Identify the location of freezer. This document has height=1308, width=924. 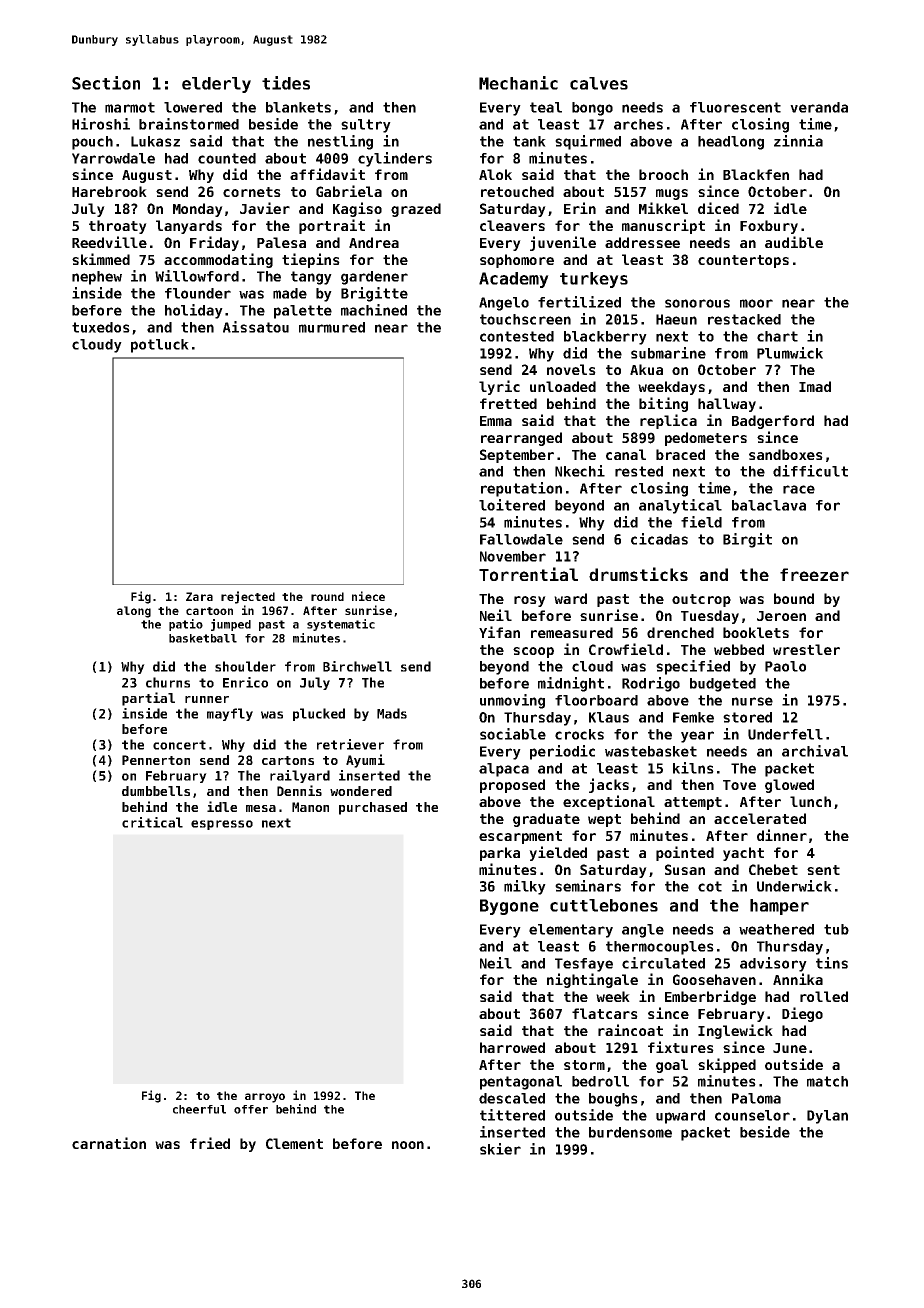
(814, 574).
